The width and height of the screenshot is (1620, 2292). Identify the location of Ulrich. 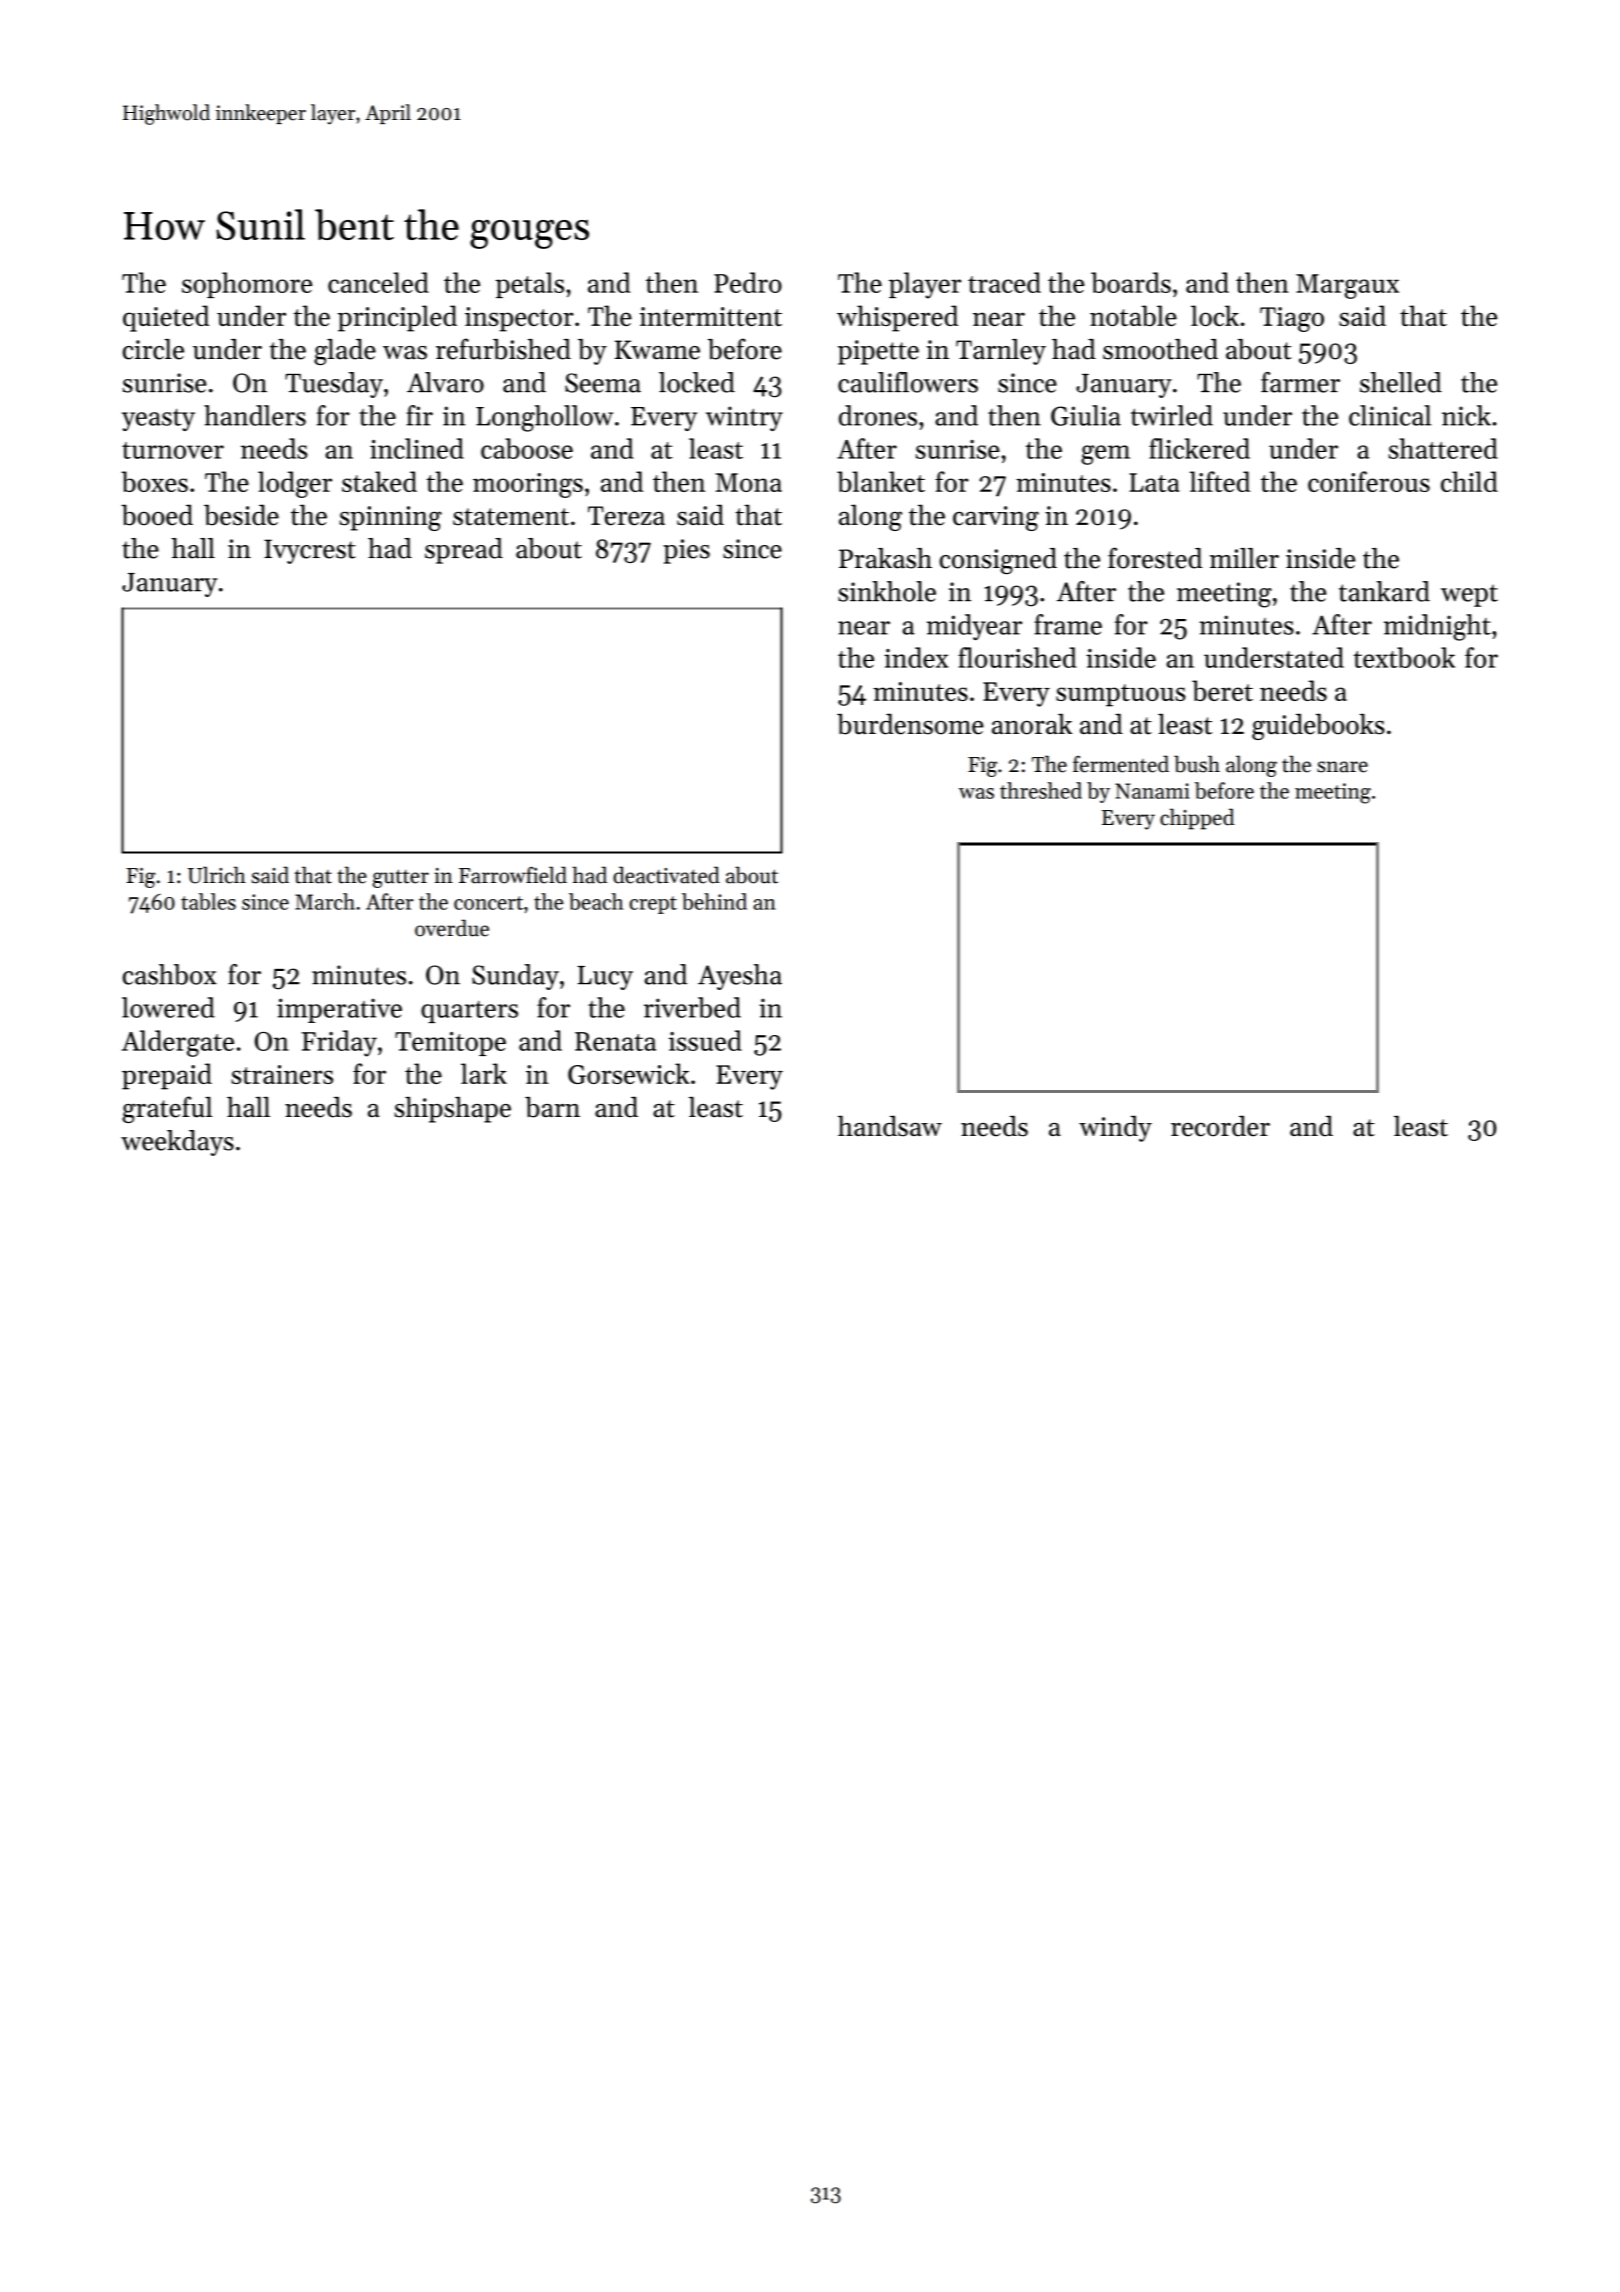
(217, 875).
